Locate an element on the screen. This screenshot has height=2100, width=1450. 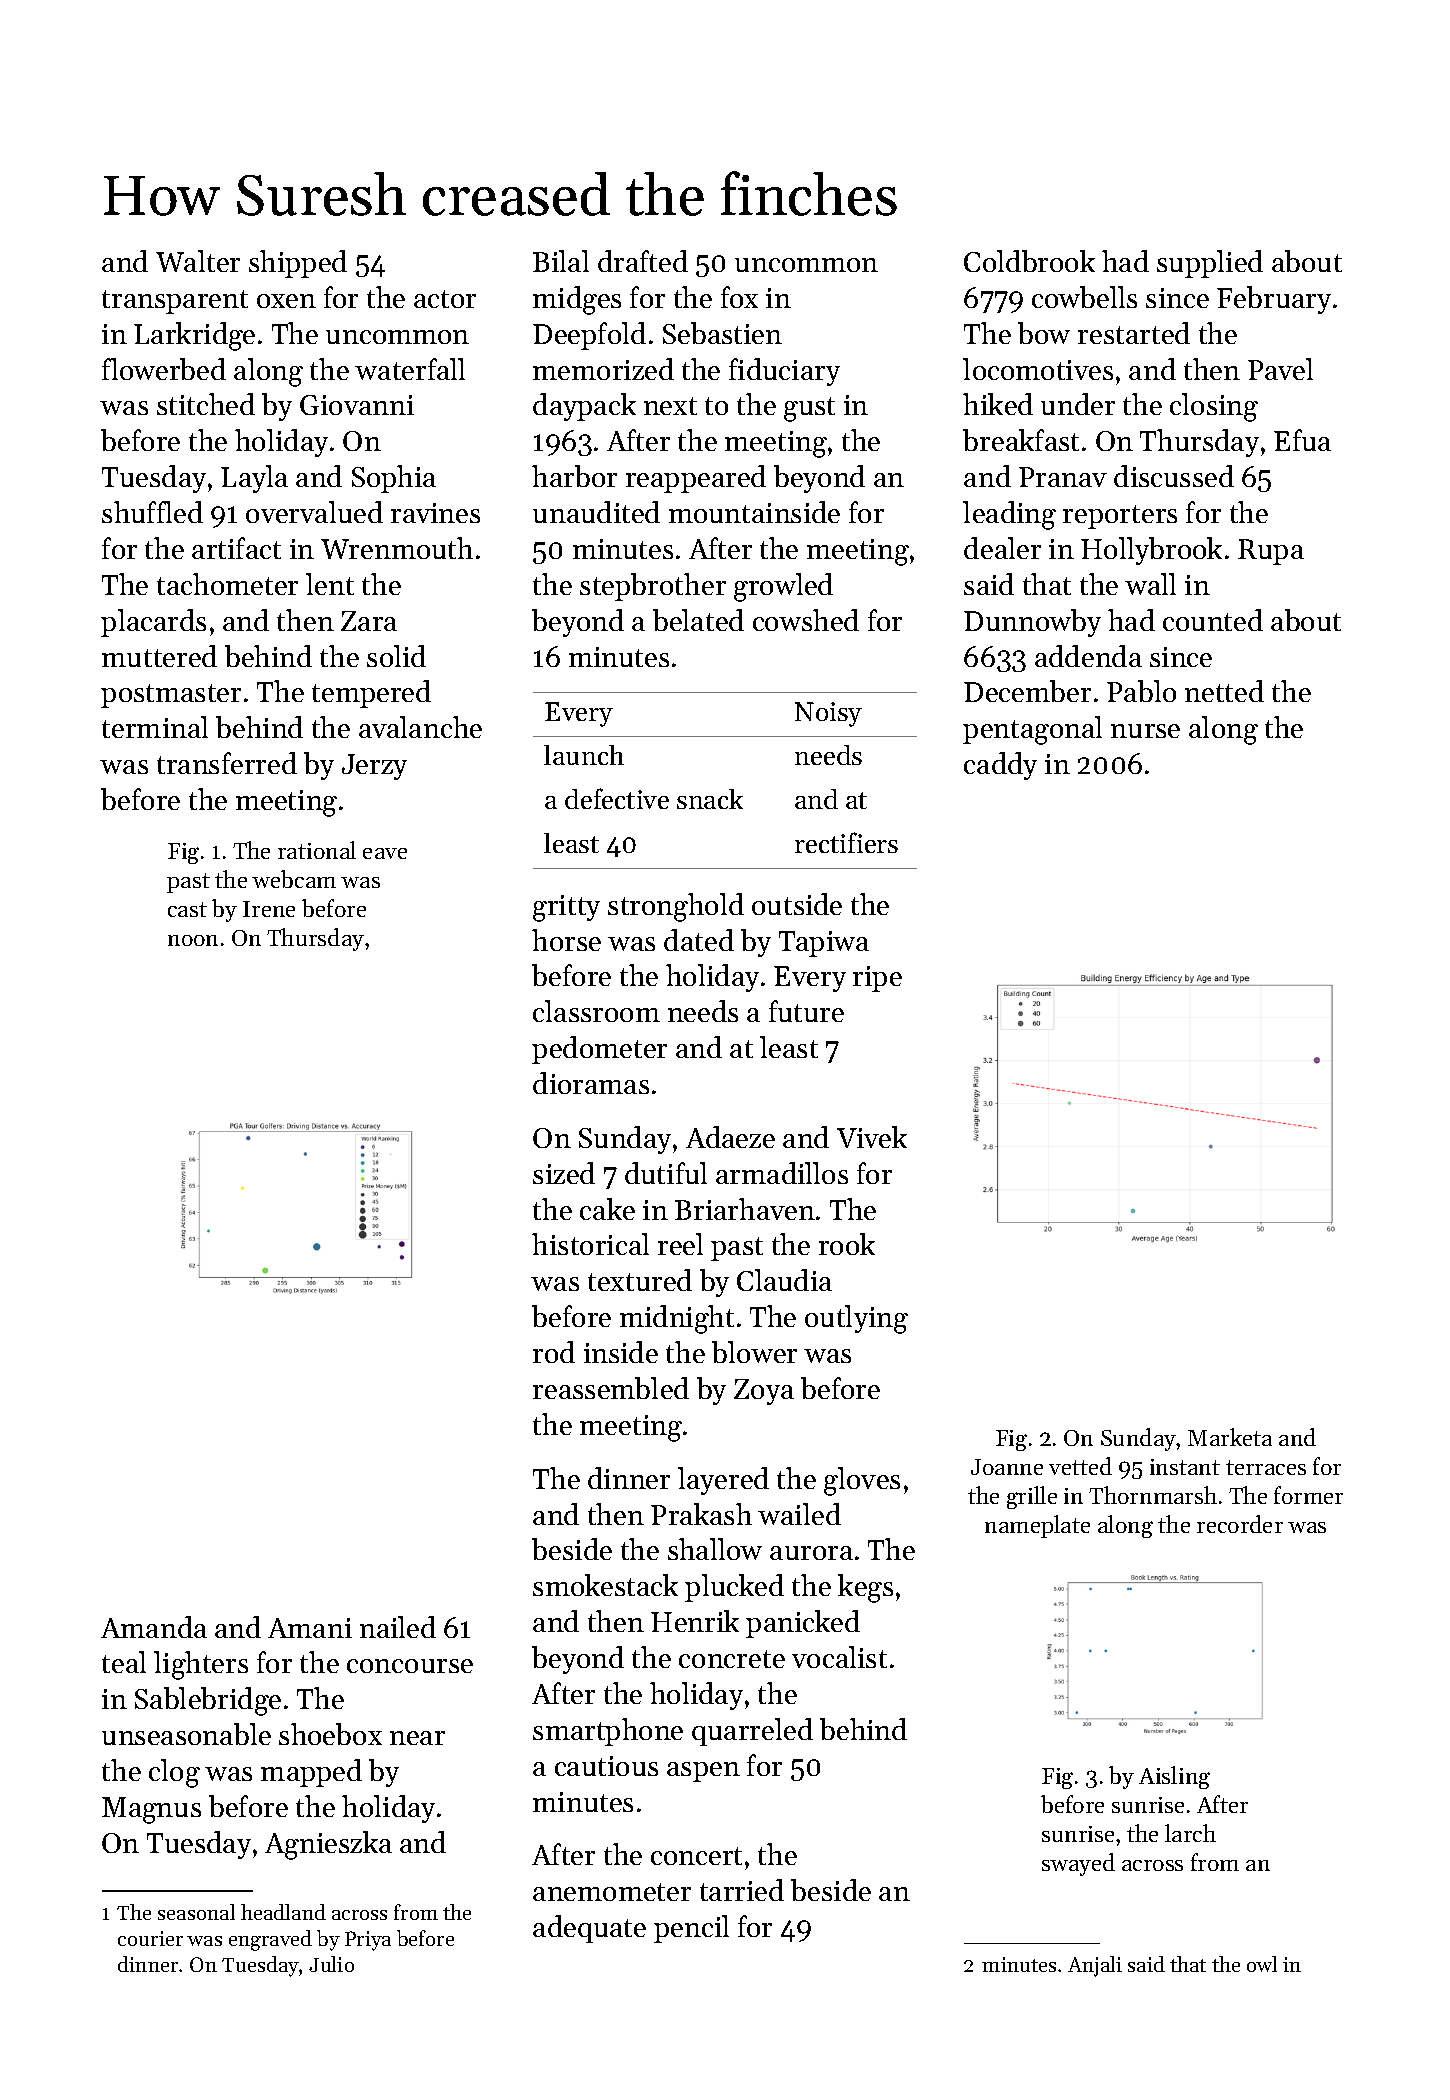
Walter is located at coordinates (198, 261).
